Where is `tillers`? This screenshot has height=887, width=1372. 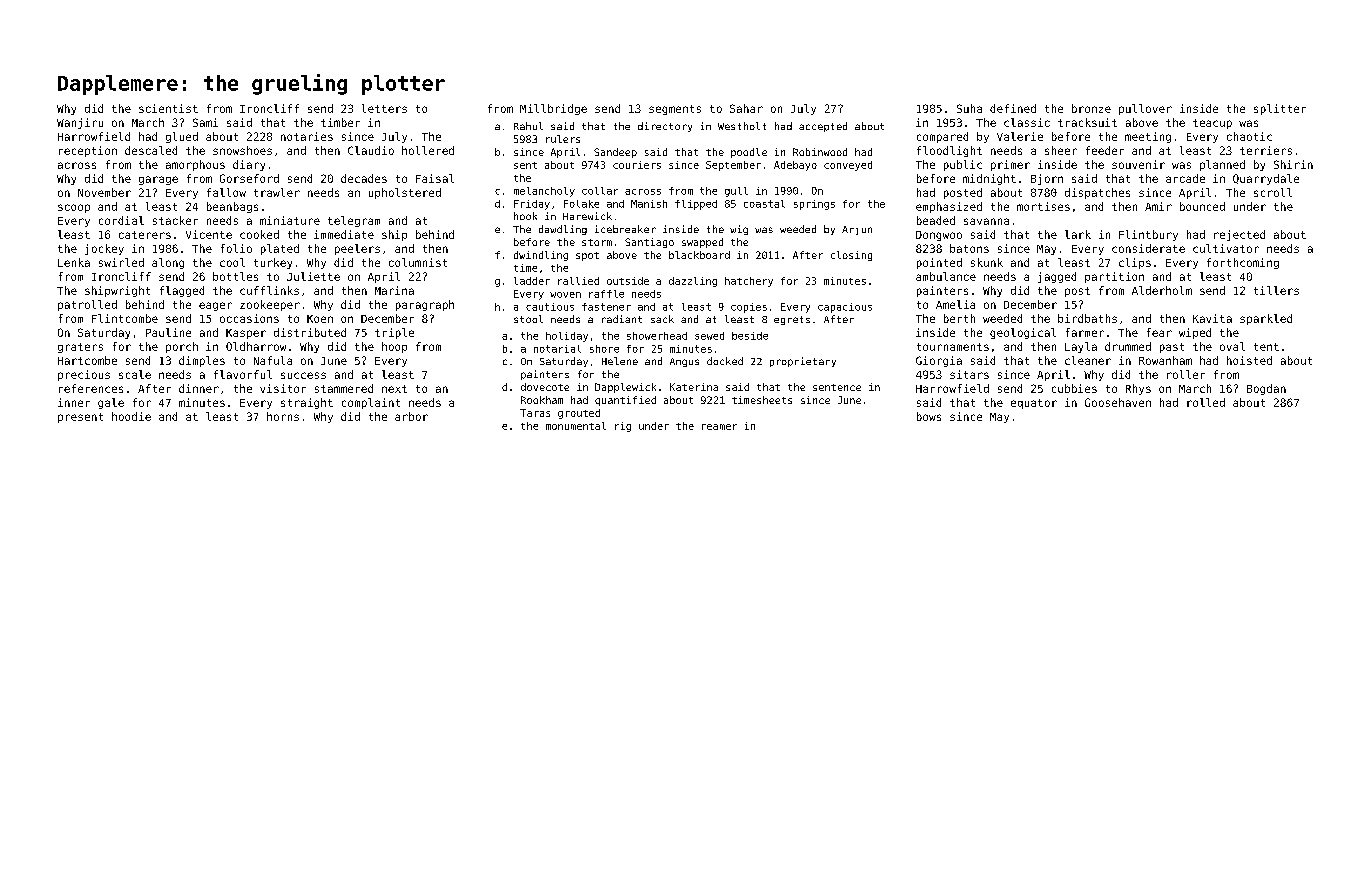
tillers is located at coordinates (1276, 290).
